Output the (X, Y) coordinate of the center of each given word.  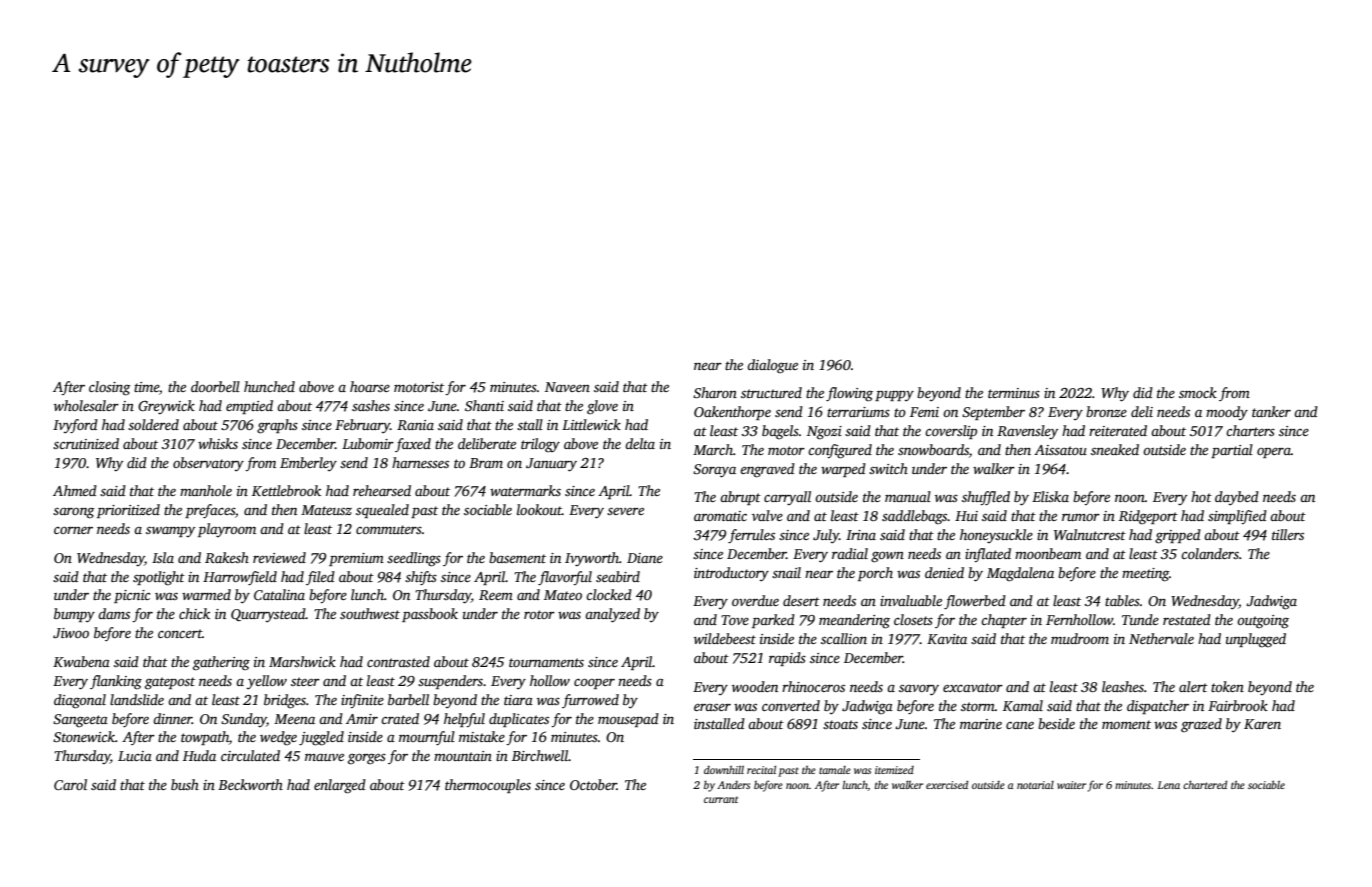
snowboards (933, 449)
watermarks (525, 490)
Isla (163, 557)
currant (721, 799)
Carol (70, 784)
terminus (1014, 393)
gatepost (170, 683)
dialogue (772, 366)
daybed (1237, 498)
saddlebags (915, 517)
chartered (1205, 784)
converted (791, 705)
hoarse (370, 386)
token (1227, 686)
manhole (206, 490)
